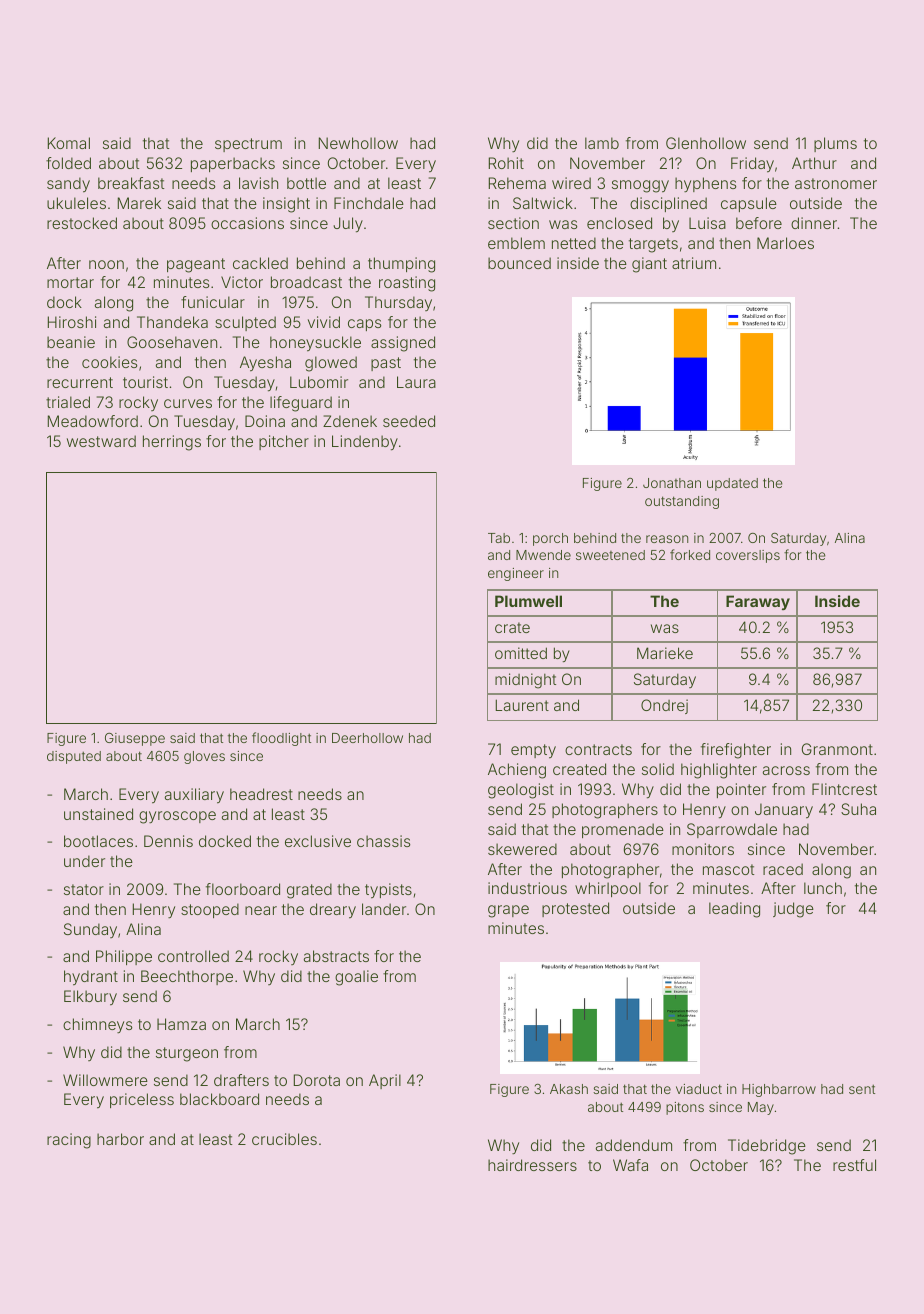  What do you see at coordinates (532, 1165) in the screenshot?
I see `hairdressers` at bounding box center [532, 1165].
